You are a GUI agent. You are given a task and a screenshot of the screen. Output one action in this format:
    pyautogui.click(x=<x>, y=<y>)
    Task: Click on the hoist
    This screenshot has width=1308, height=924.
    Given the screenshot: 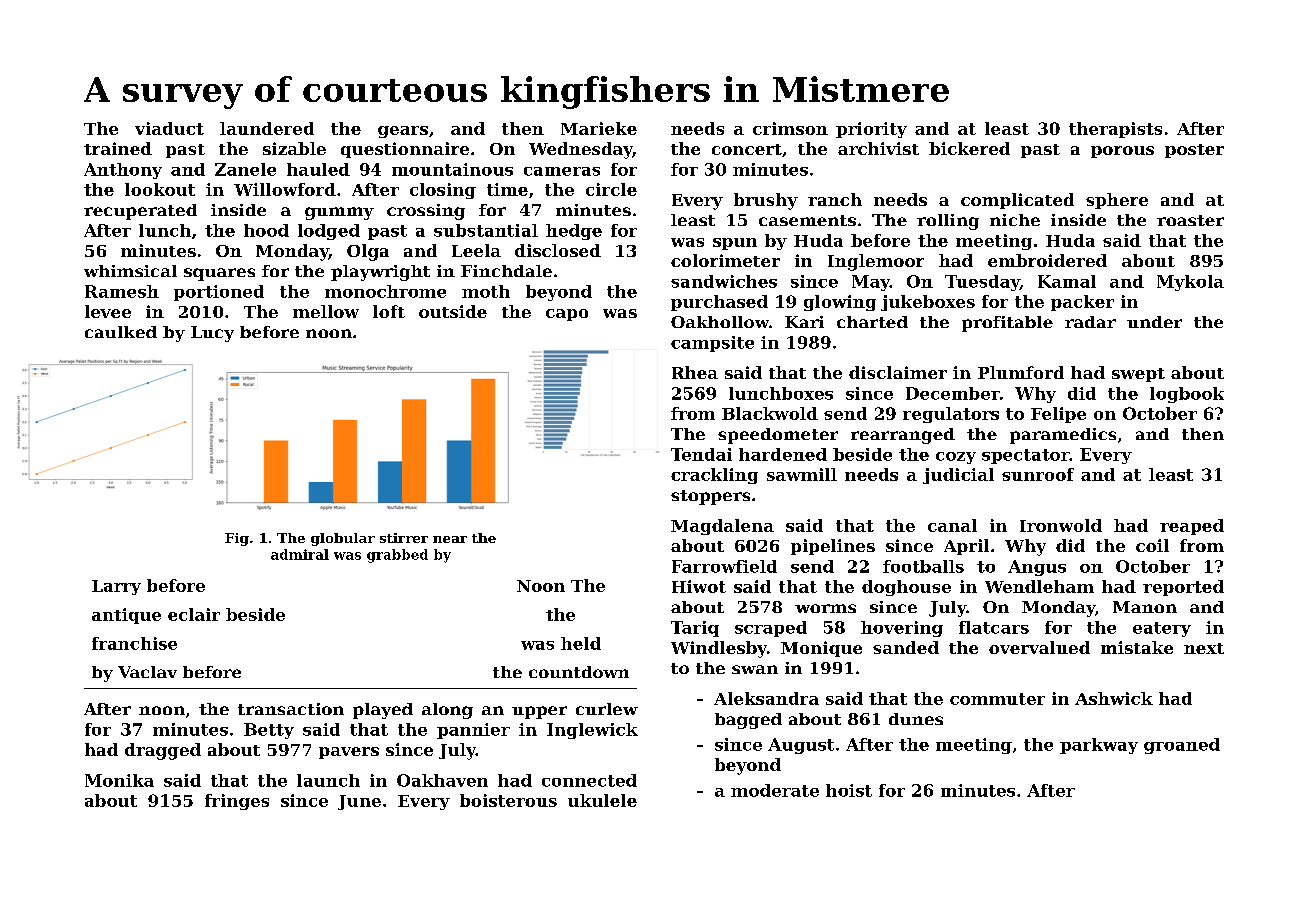 What is the action you would take?
    pyautogui.click(x=849, y=790)
